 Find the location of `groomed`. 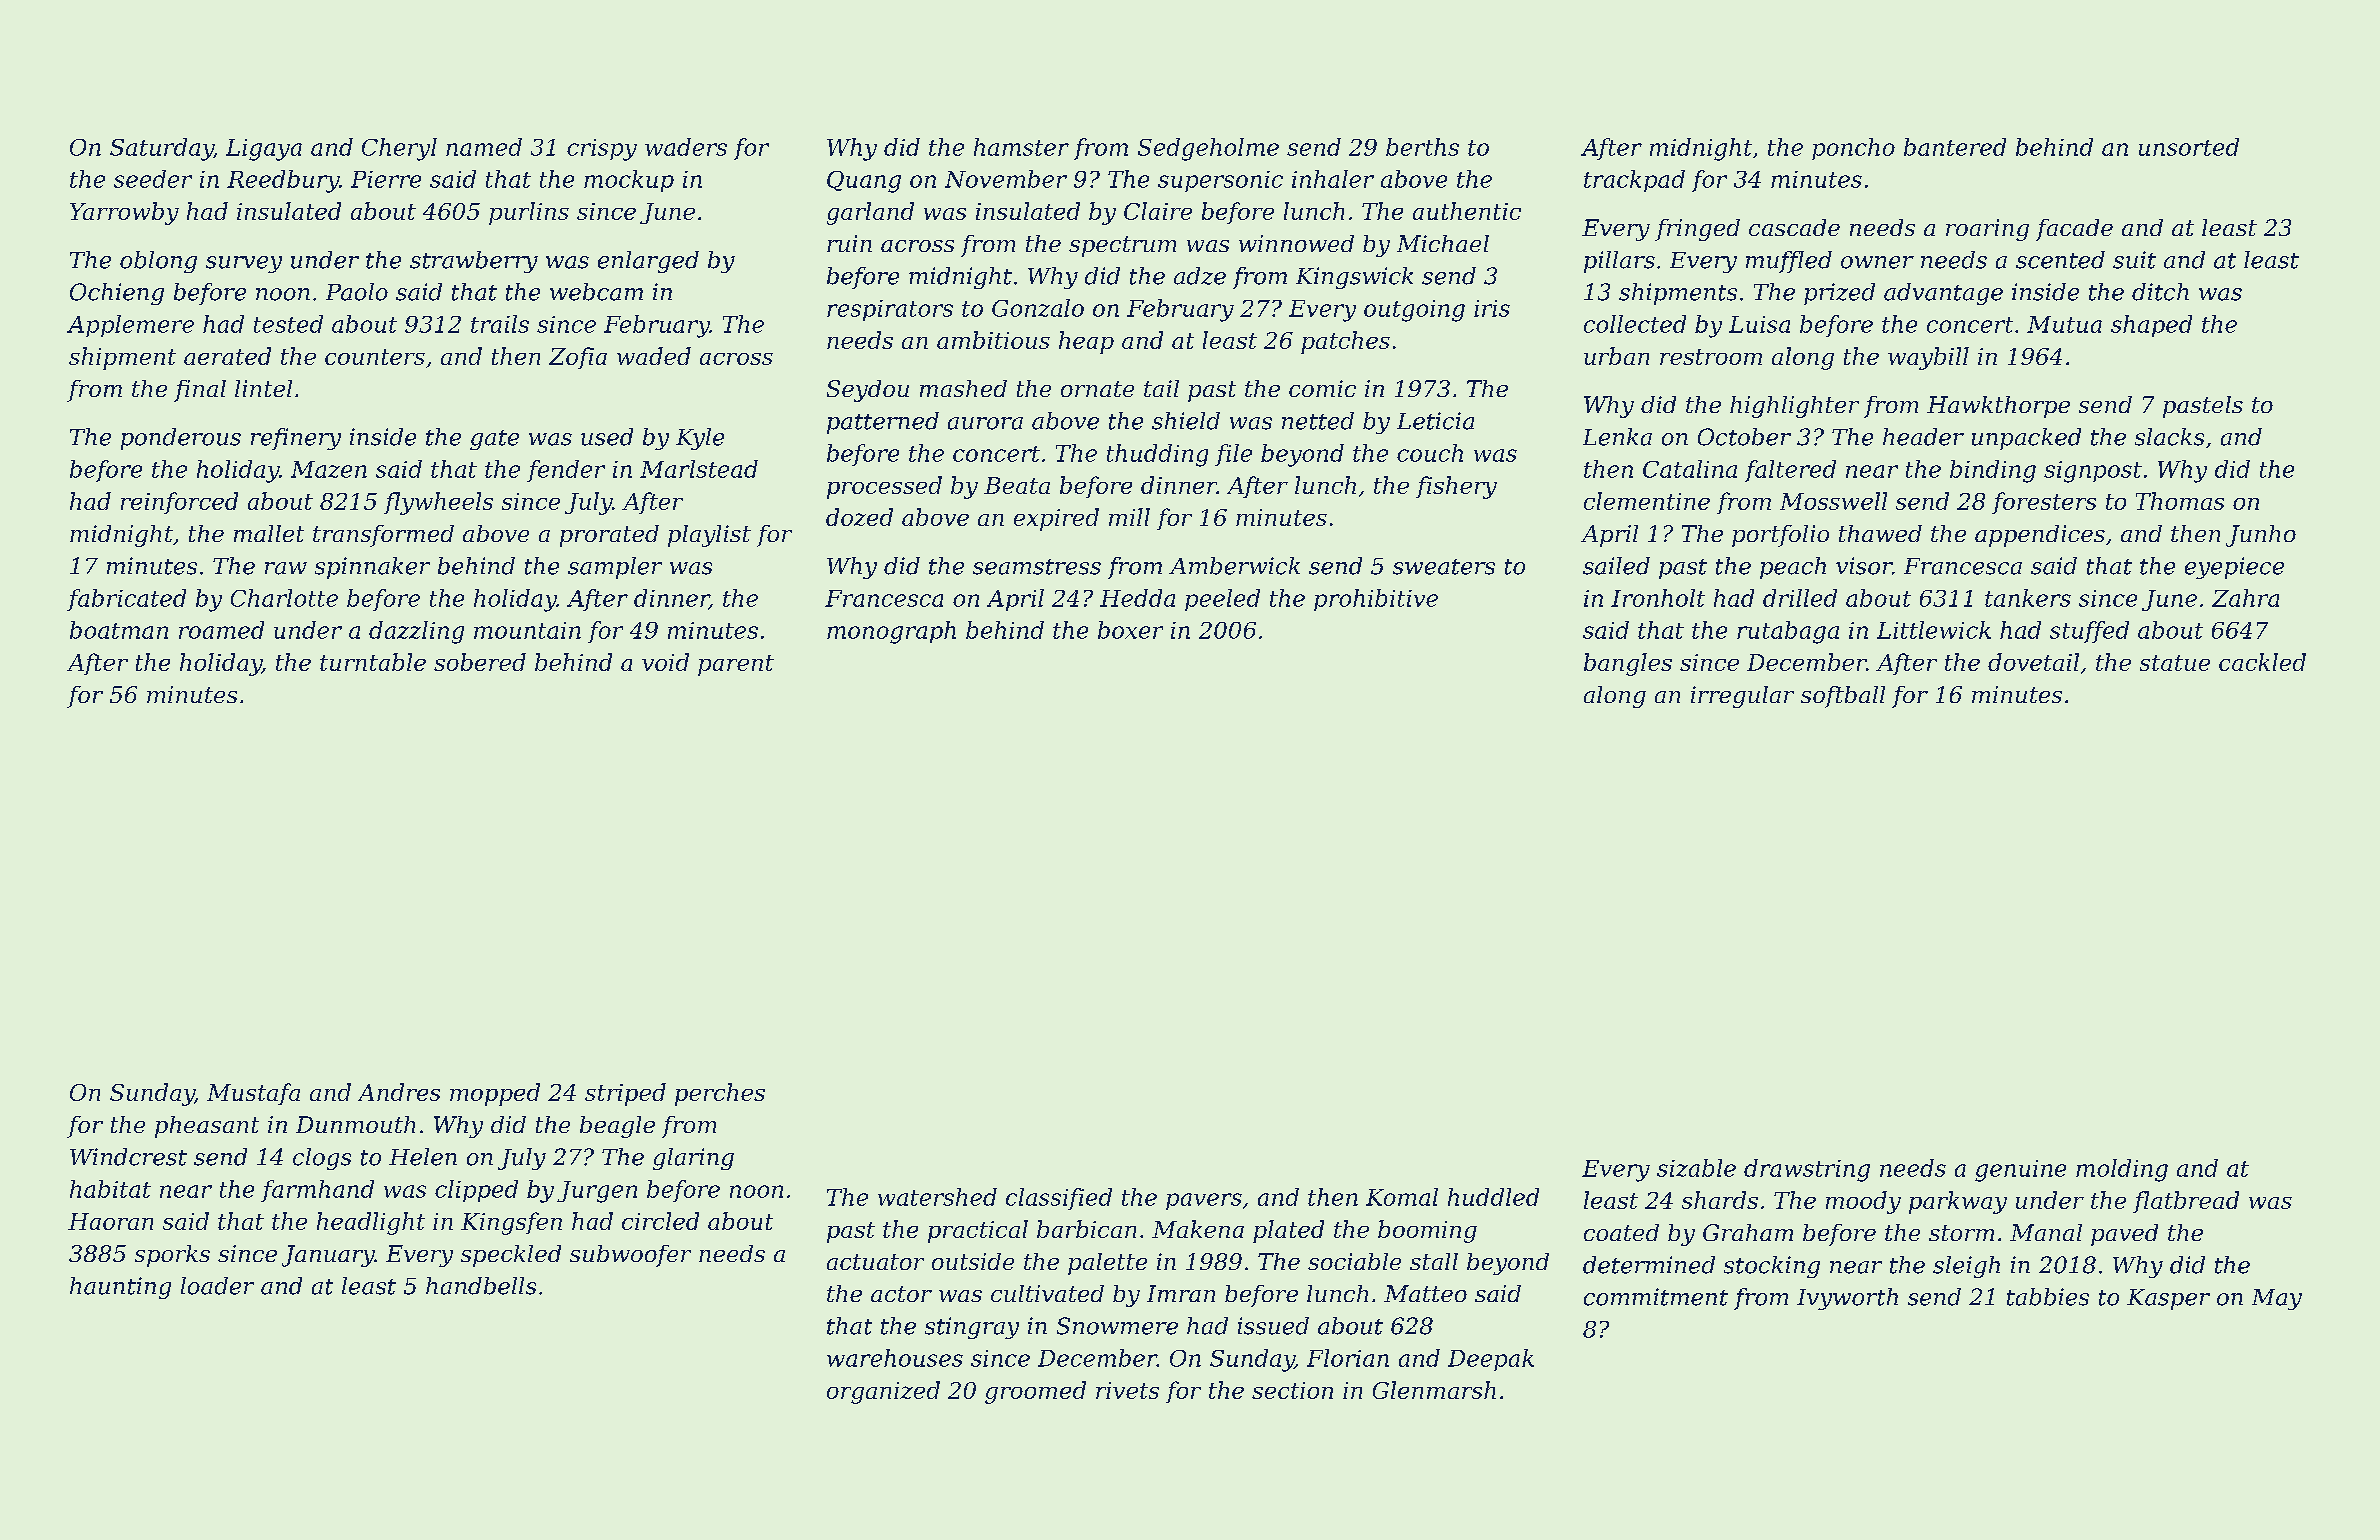

groomed is located at coordinates (1035, 1392).
